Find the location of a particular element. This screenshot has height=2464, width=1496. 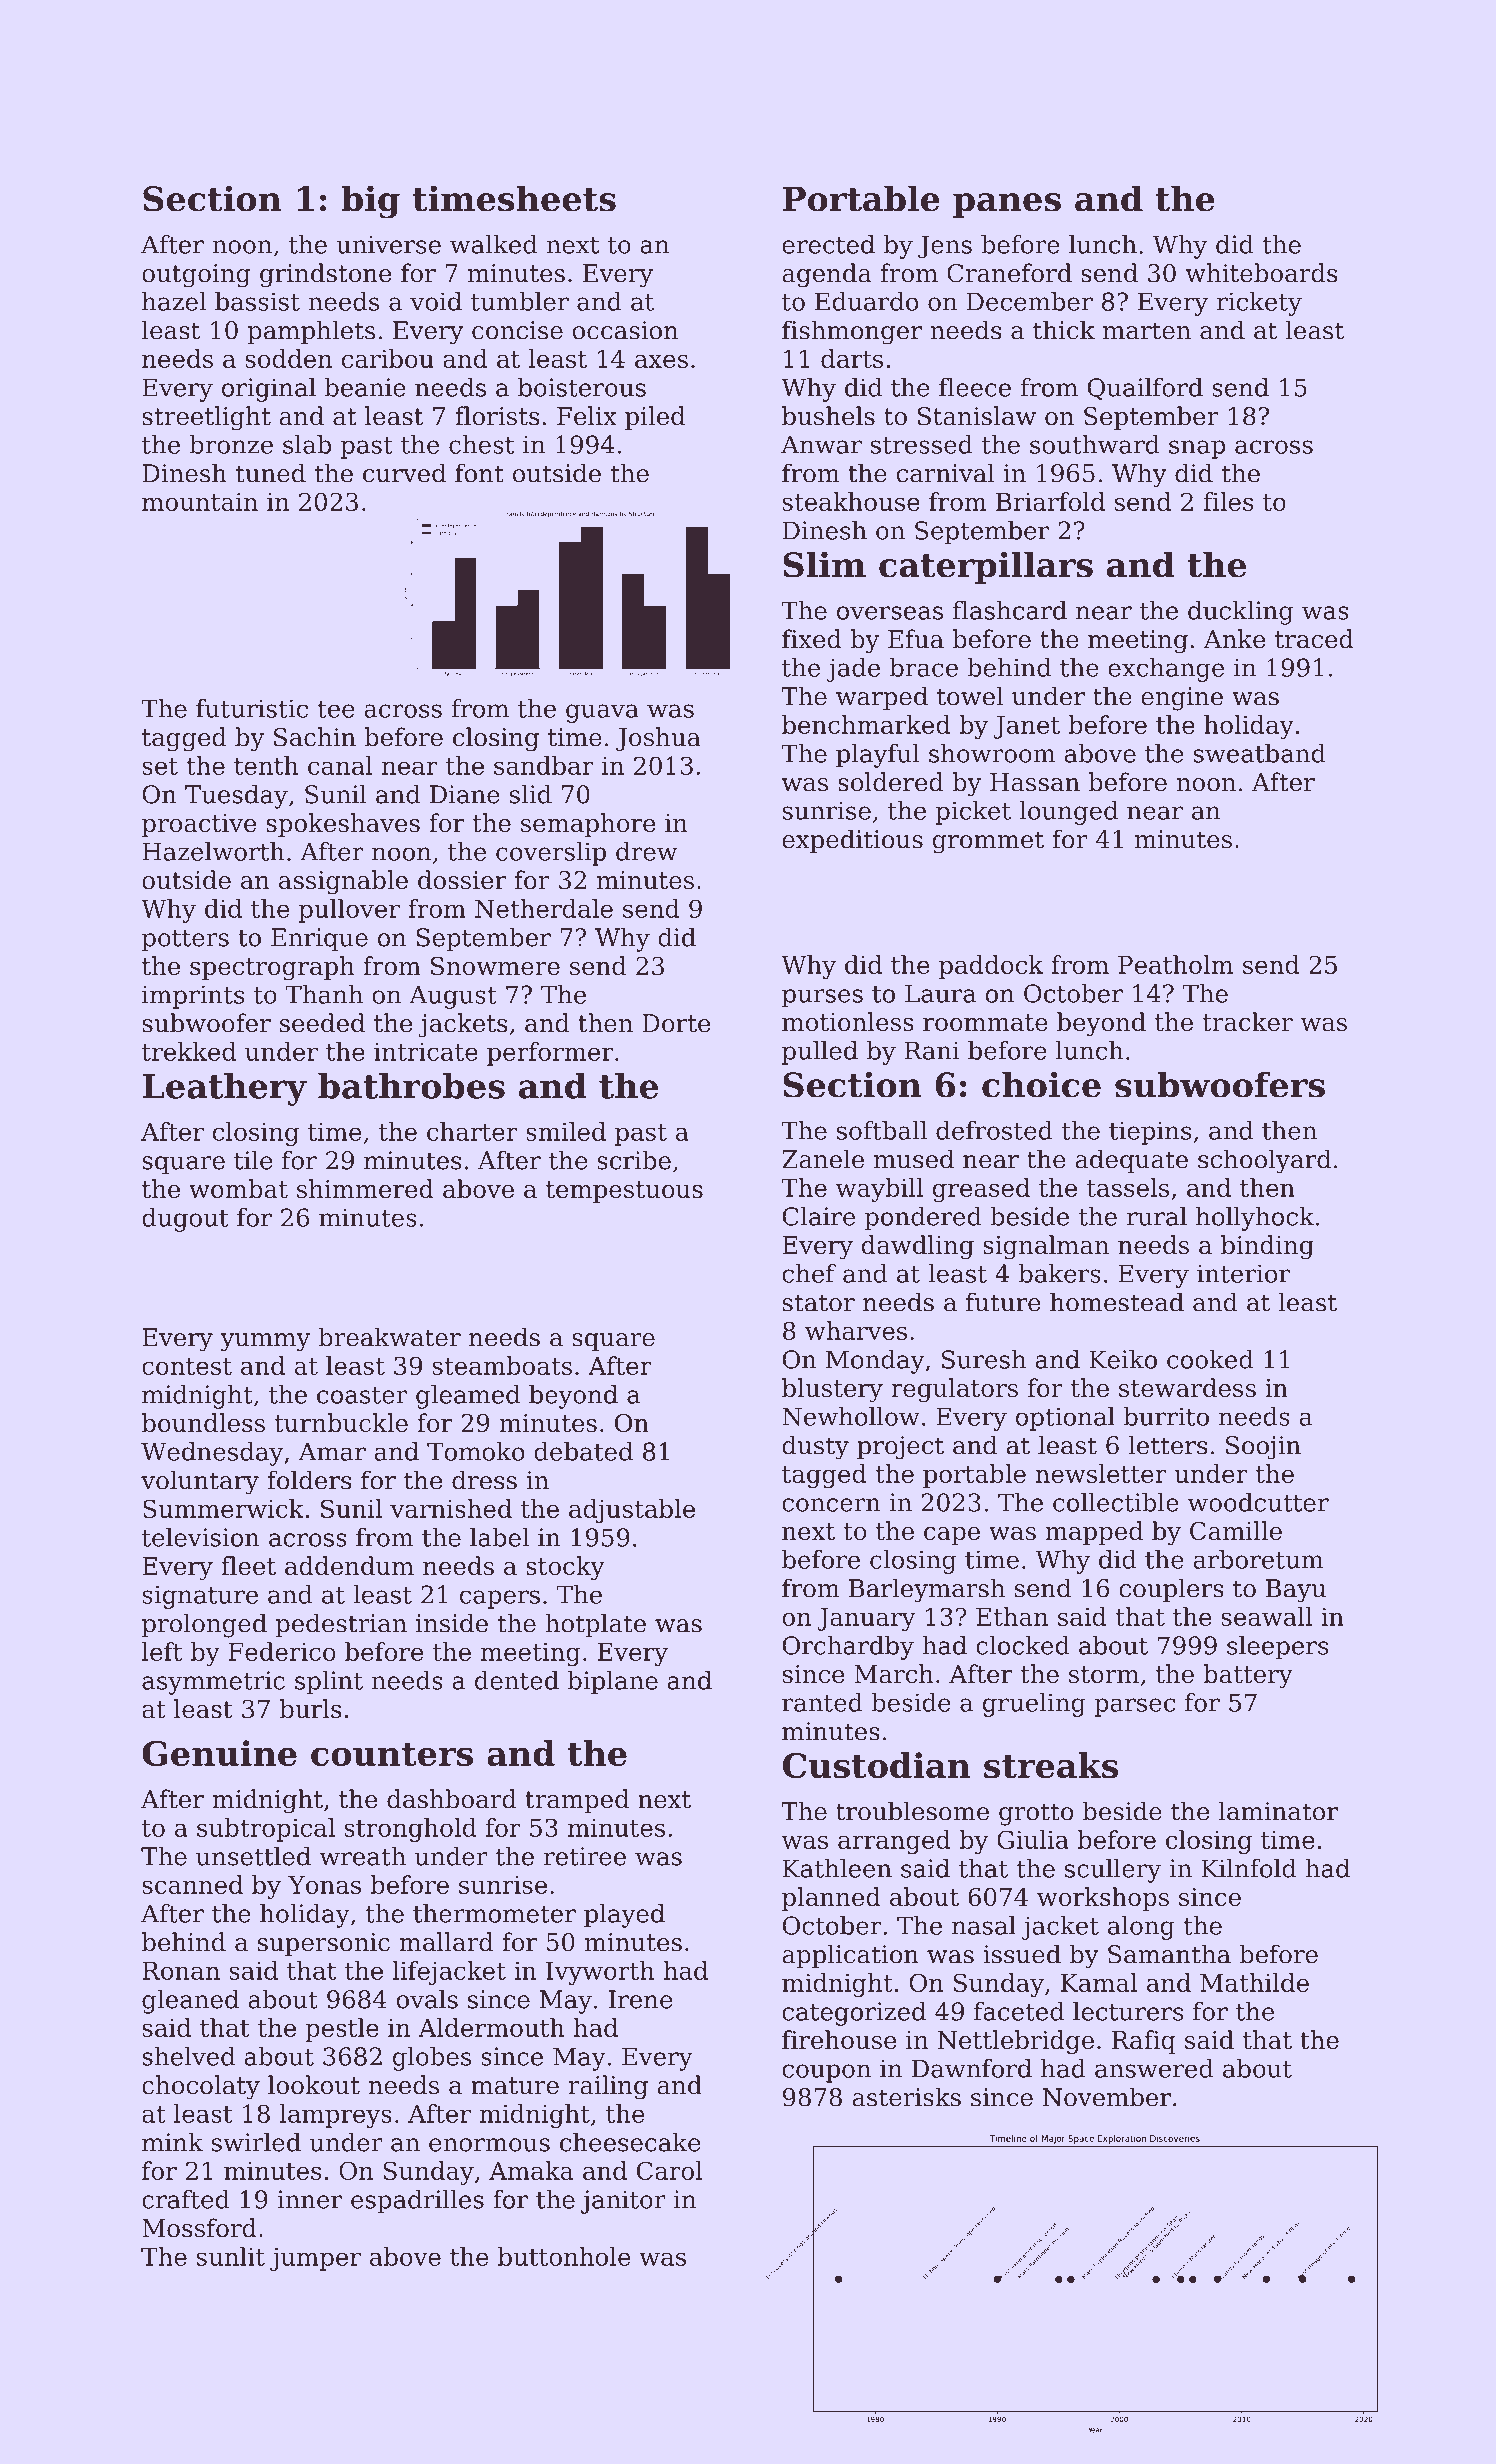

fleet is located at coordinates (248, 1565).
